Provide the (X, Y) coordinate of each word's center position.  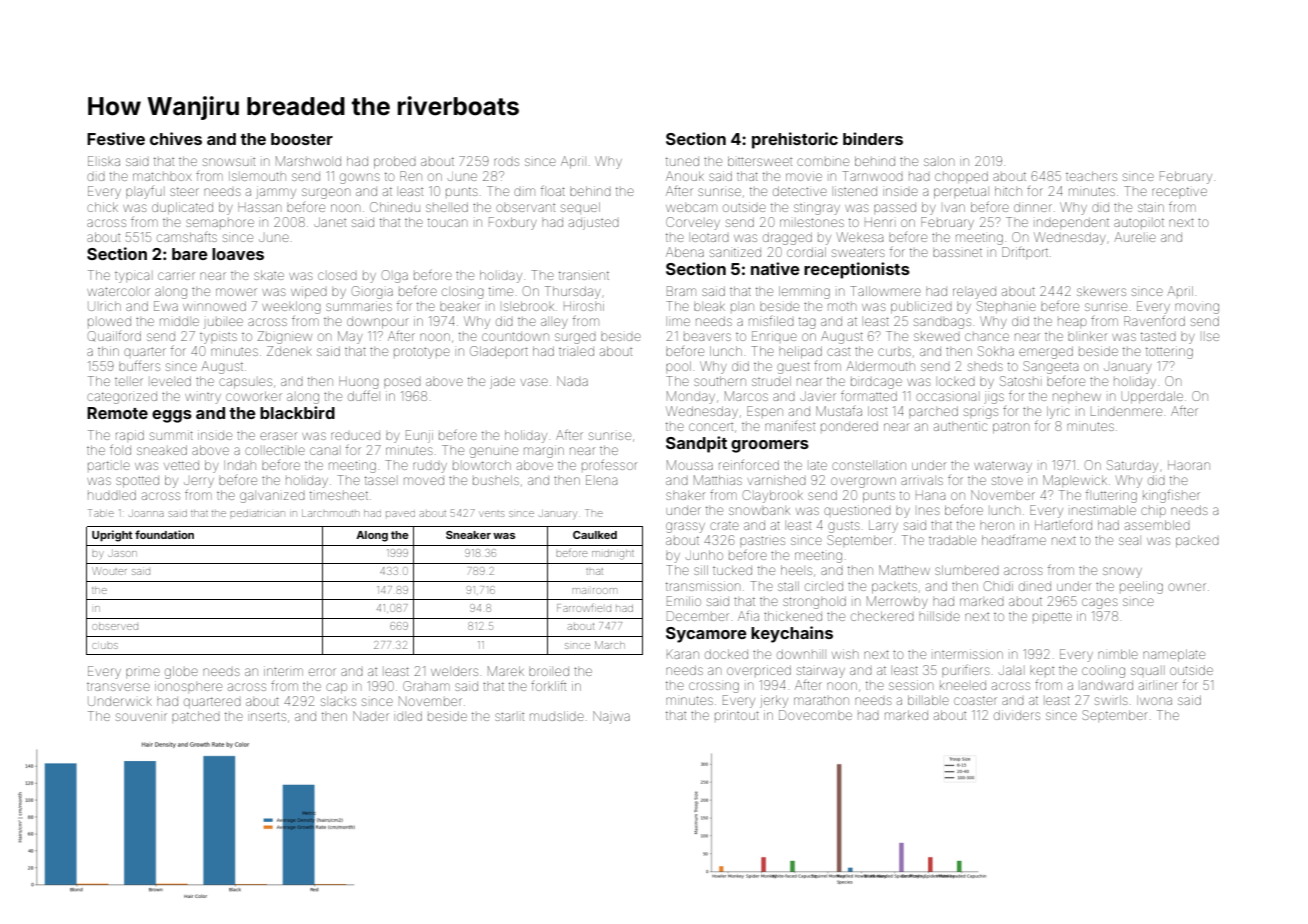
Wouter (109, 571)
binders (873, 138)
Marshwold (308, 161)
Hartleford (1063, 525)
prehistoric (795, 140)
